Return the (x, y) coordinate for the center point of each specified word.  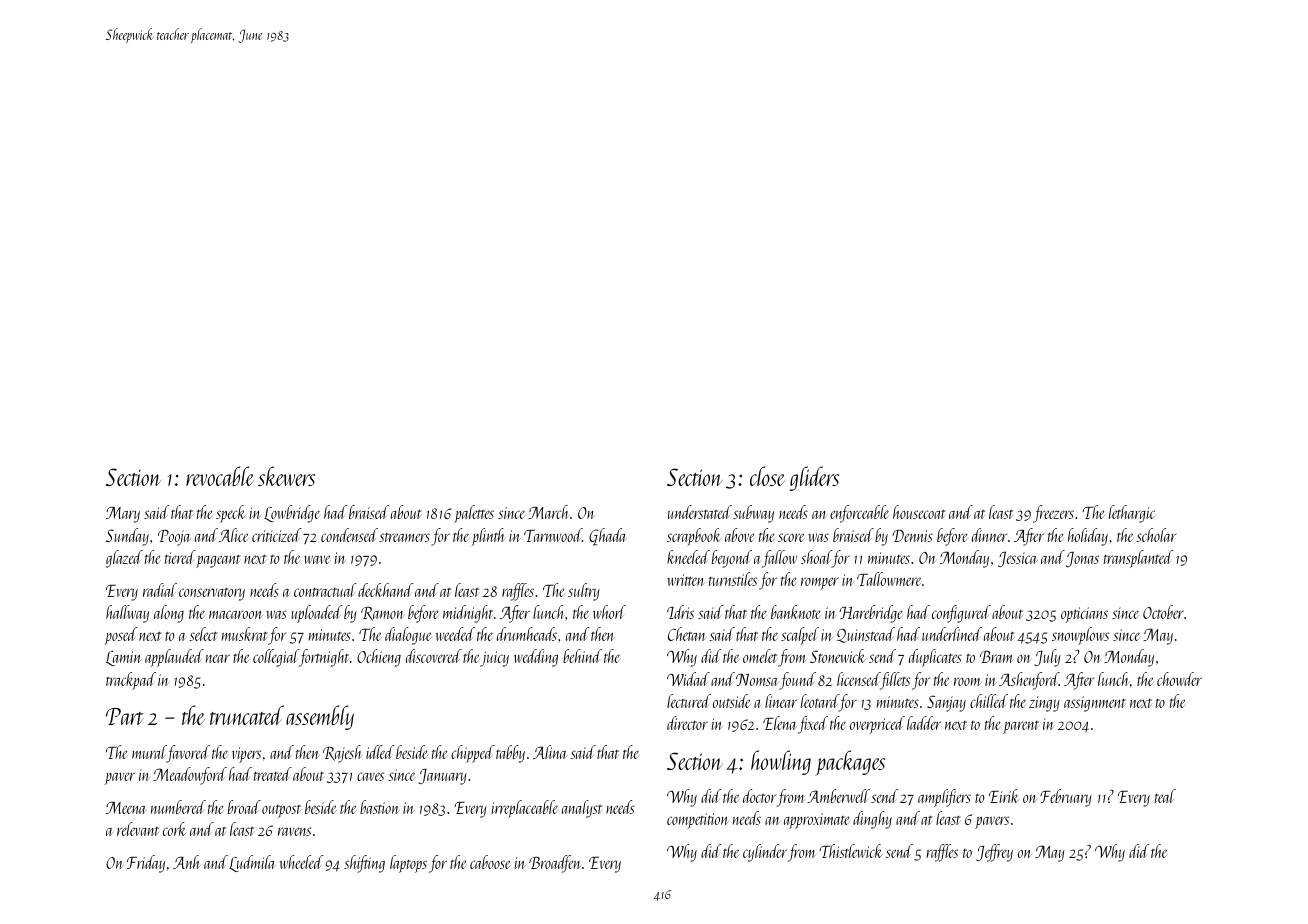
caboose (490, 862)
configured (961, 614)
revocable (220, 476)
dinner (989, 535)
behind (582, 656)
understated (700, 512)
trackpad (131, 681)
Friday (146, 864)
